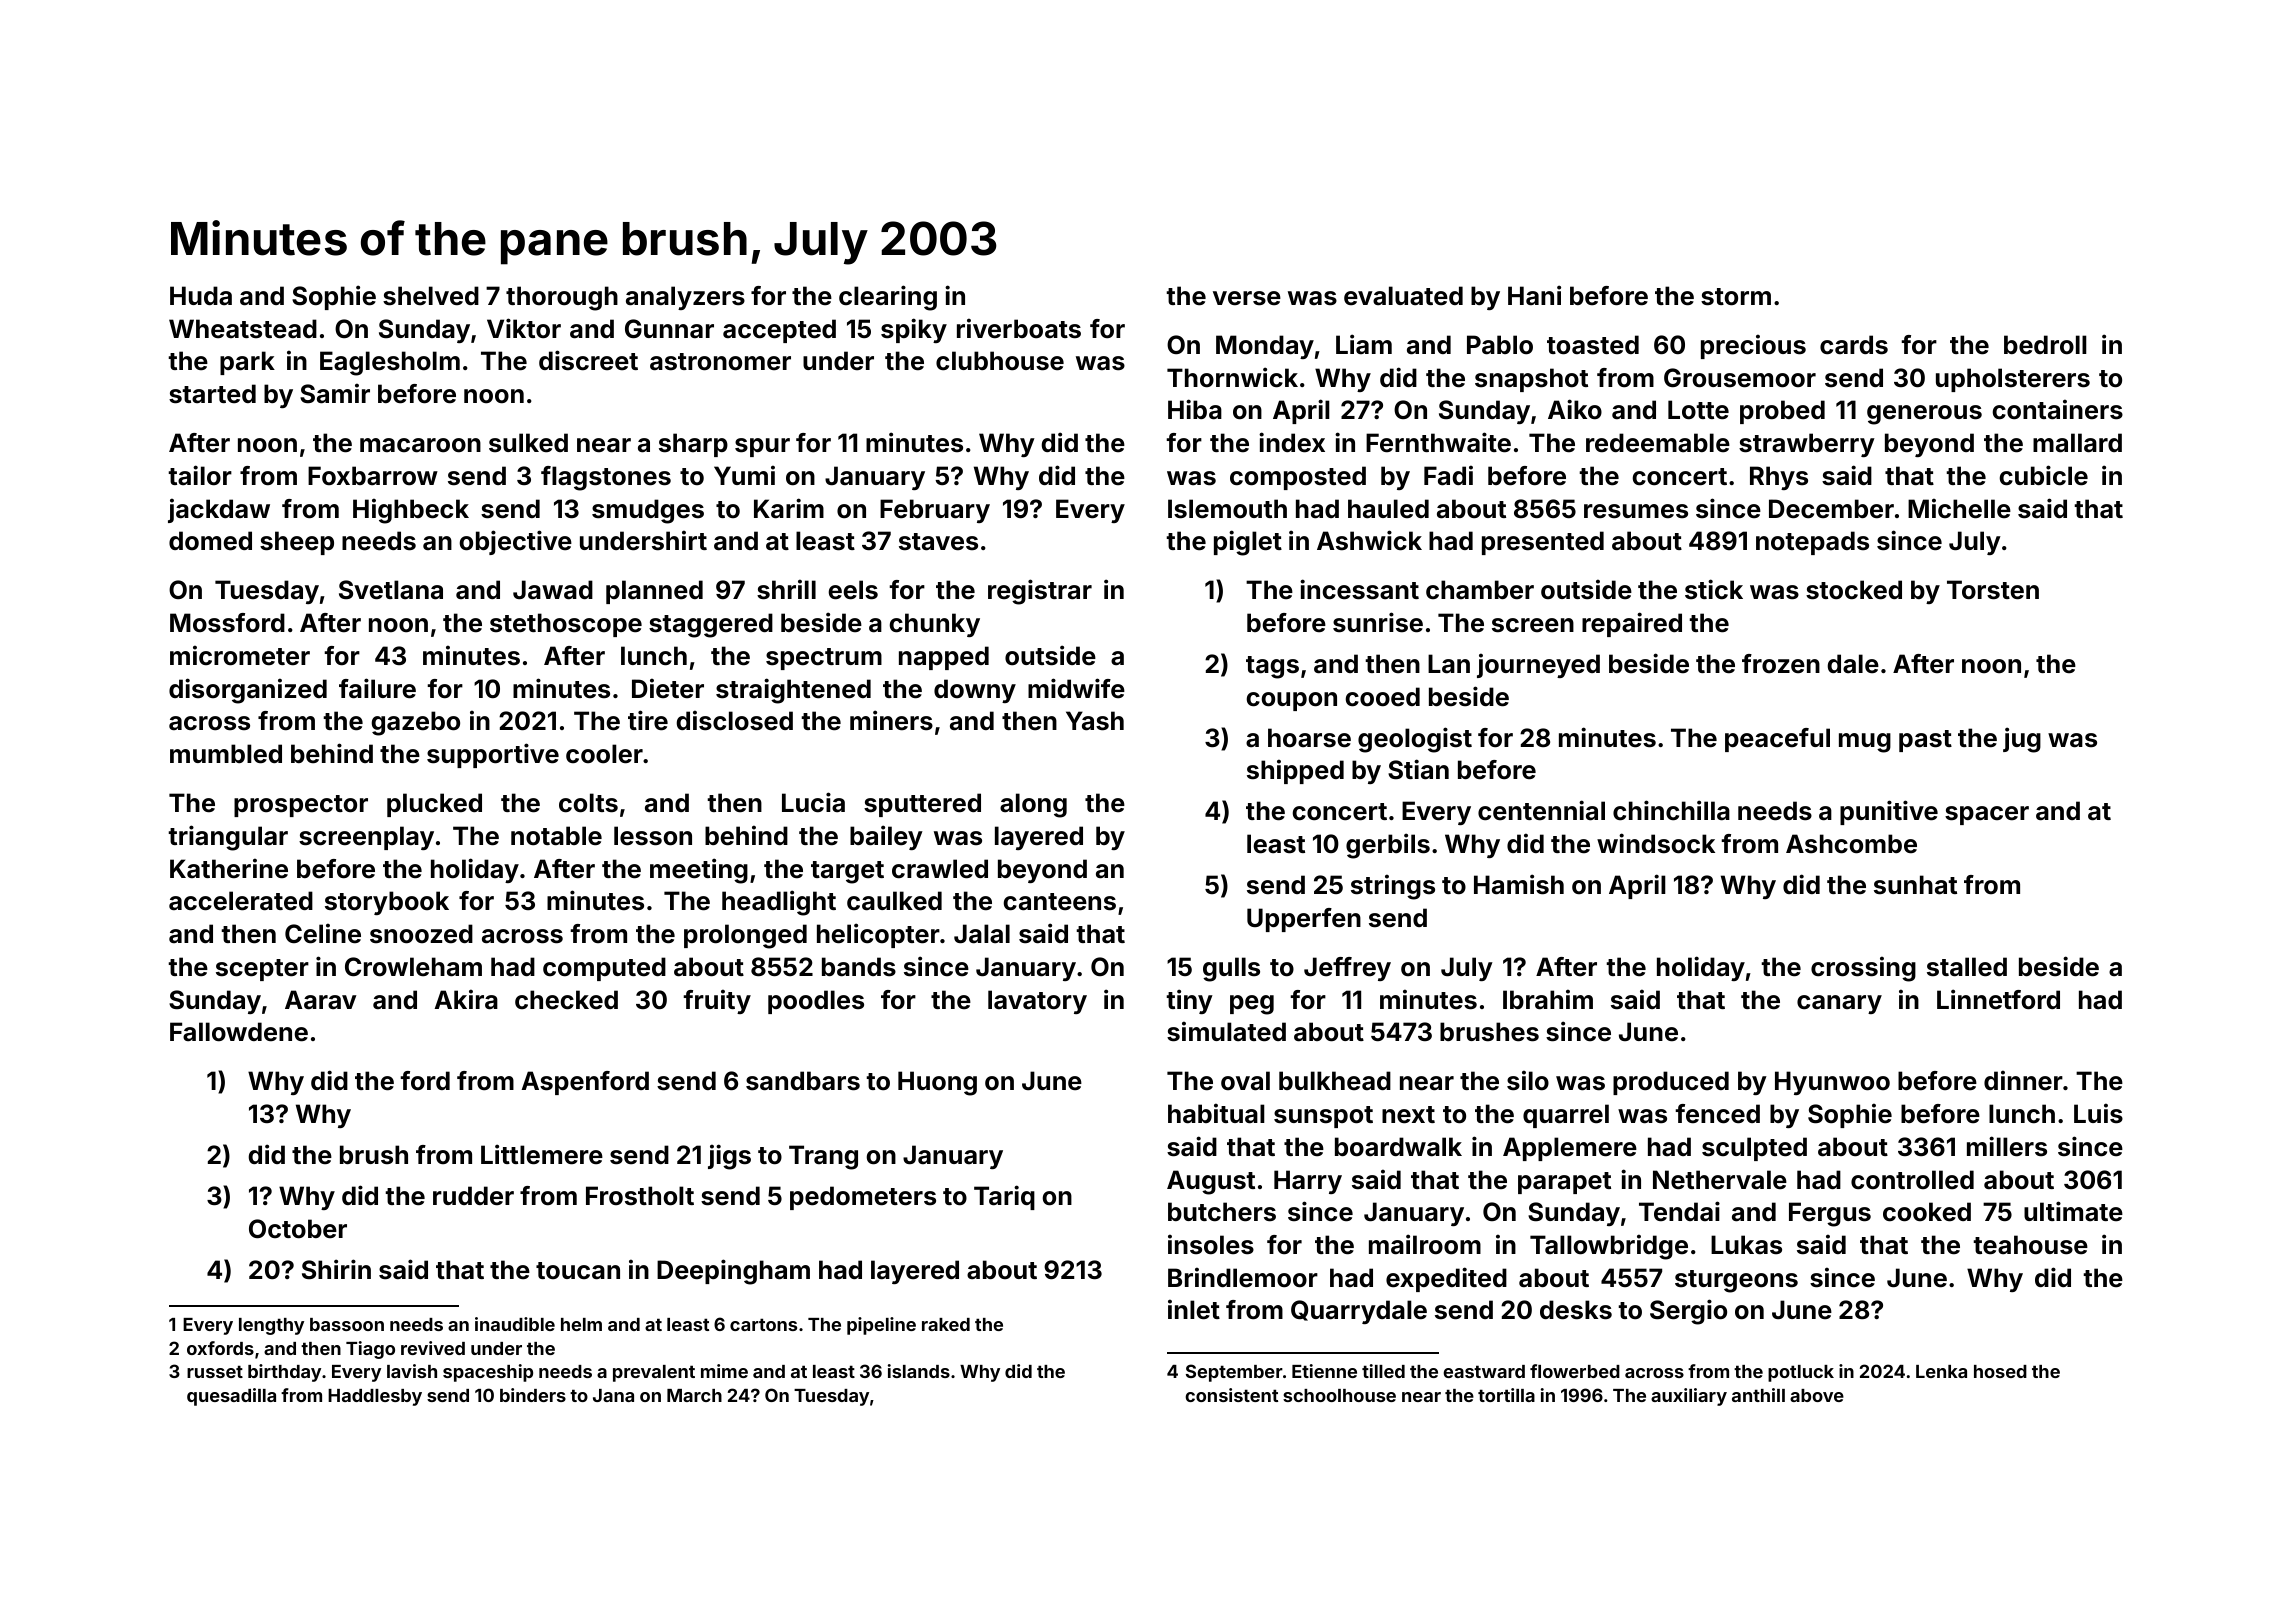 The image size is (2292, 1620). What do you see at coordinates (431, 296) in the page?
I see `shelved` at bounding box center [431, 296].
